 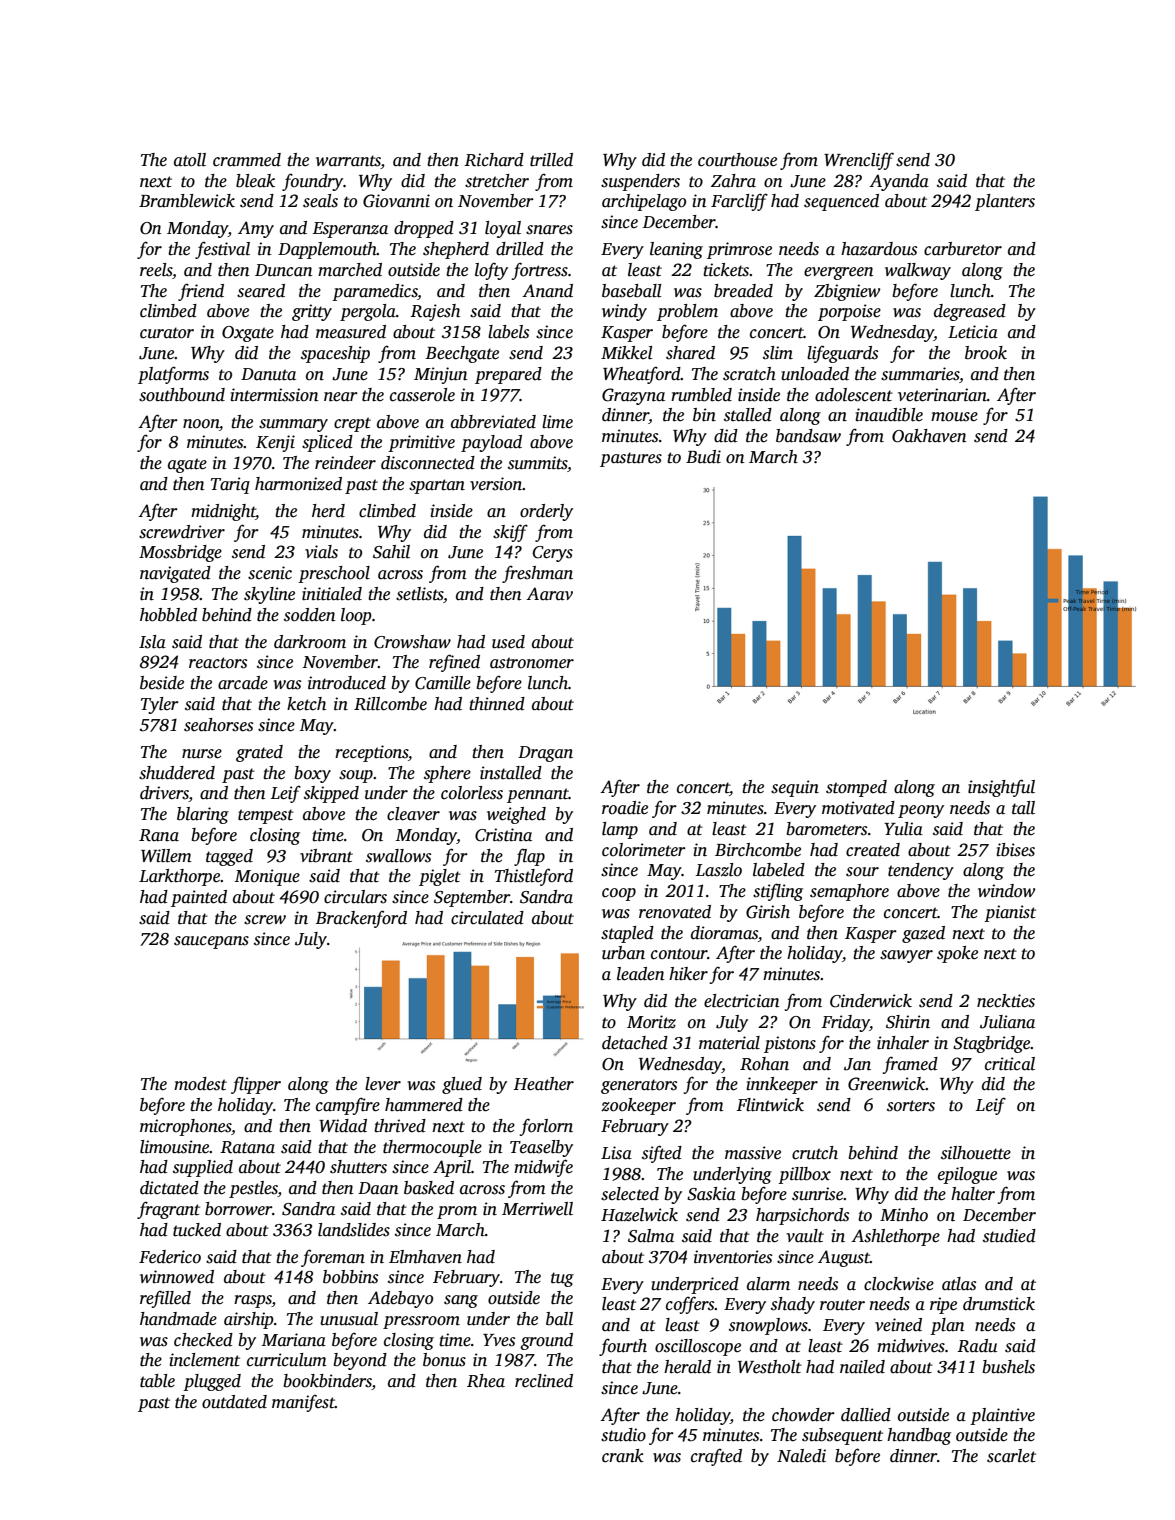 I want to click on Ayanda, so click(x=899, y=182).
